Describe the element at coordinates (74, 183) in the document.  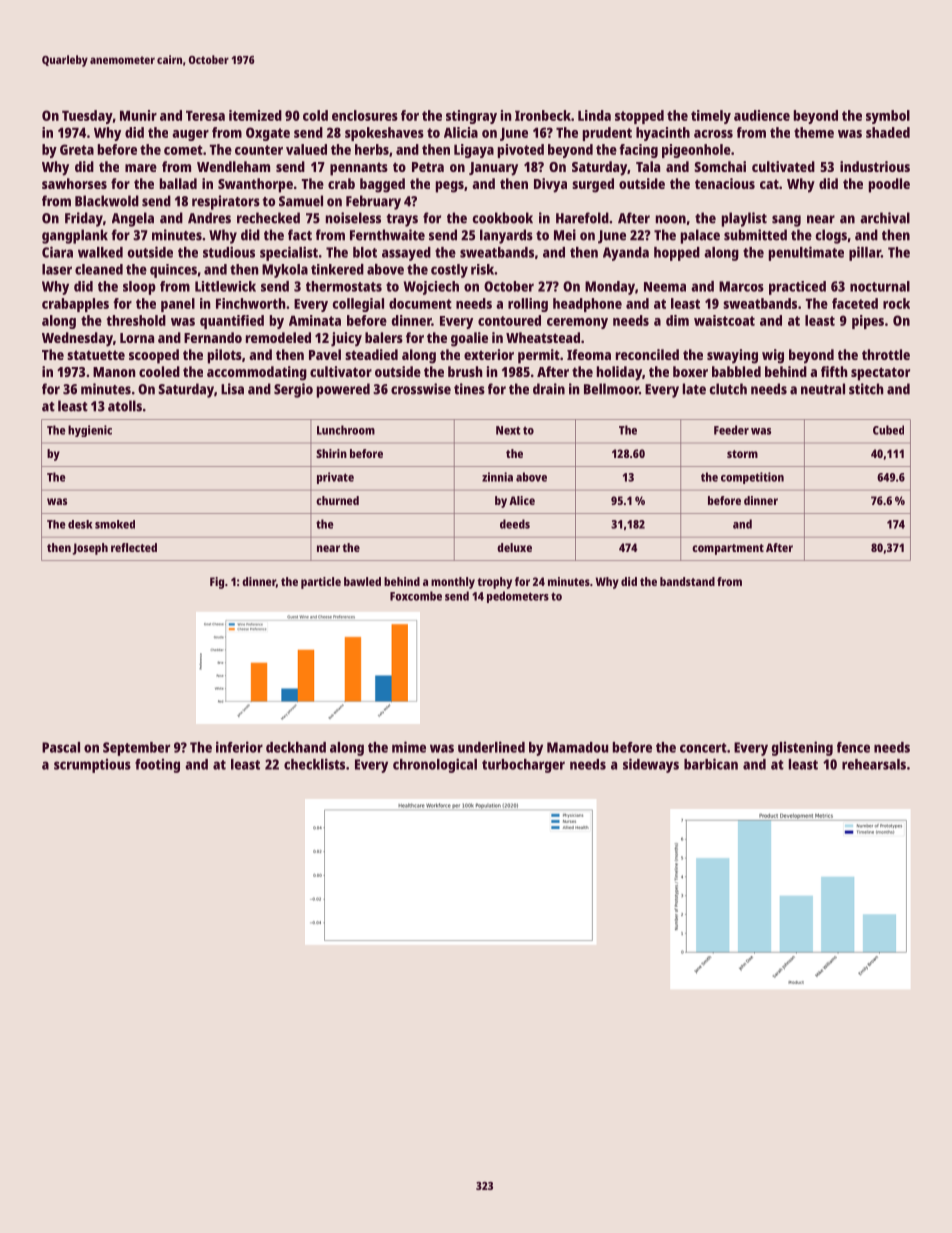
I see `sawhorses` at that location.
